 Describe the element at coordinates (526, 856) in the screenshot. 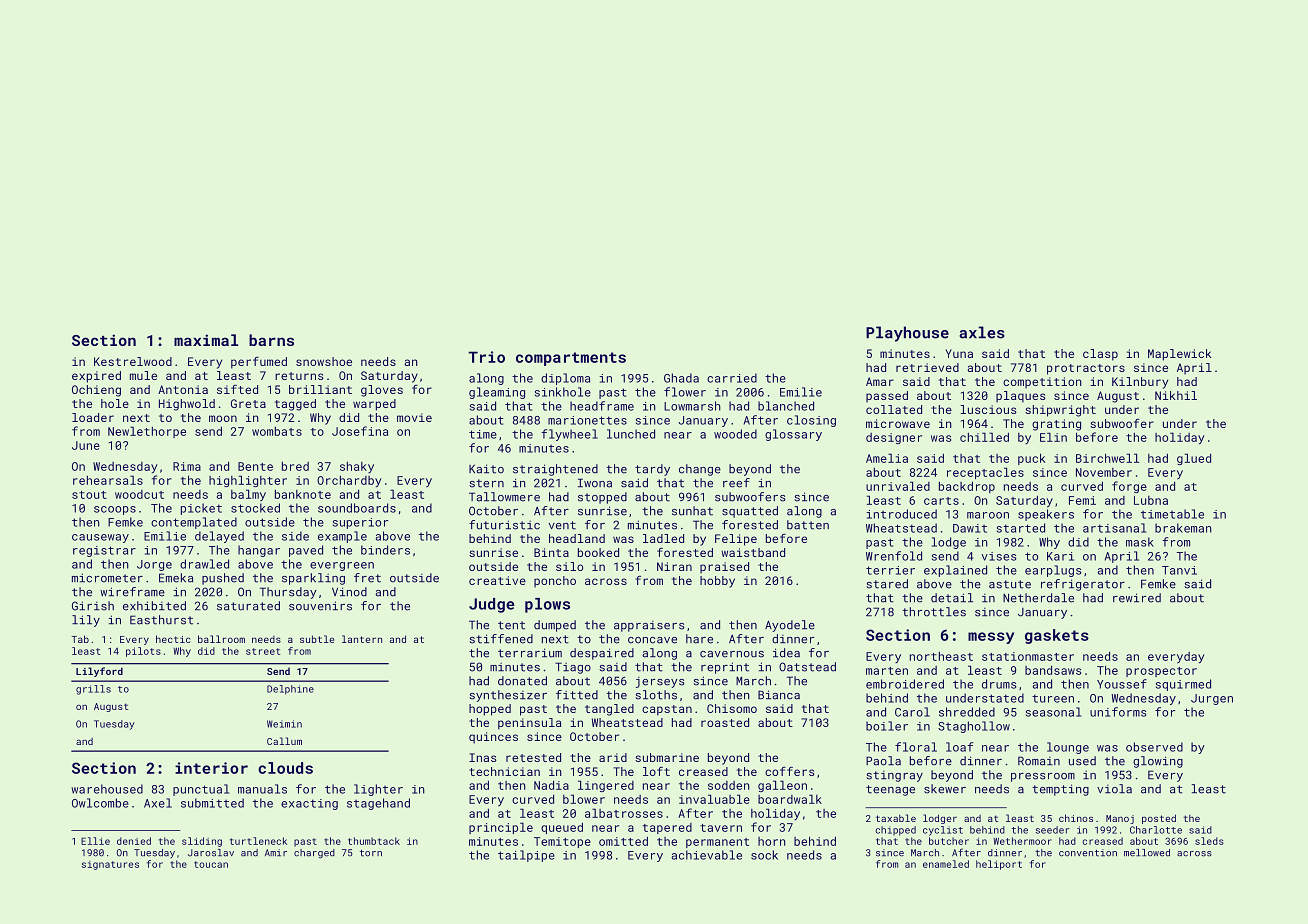

I see `tailpipe` at that location.
